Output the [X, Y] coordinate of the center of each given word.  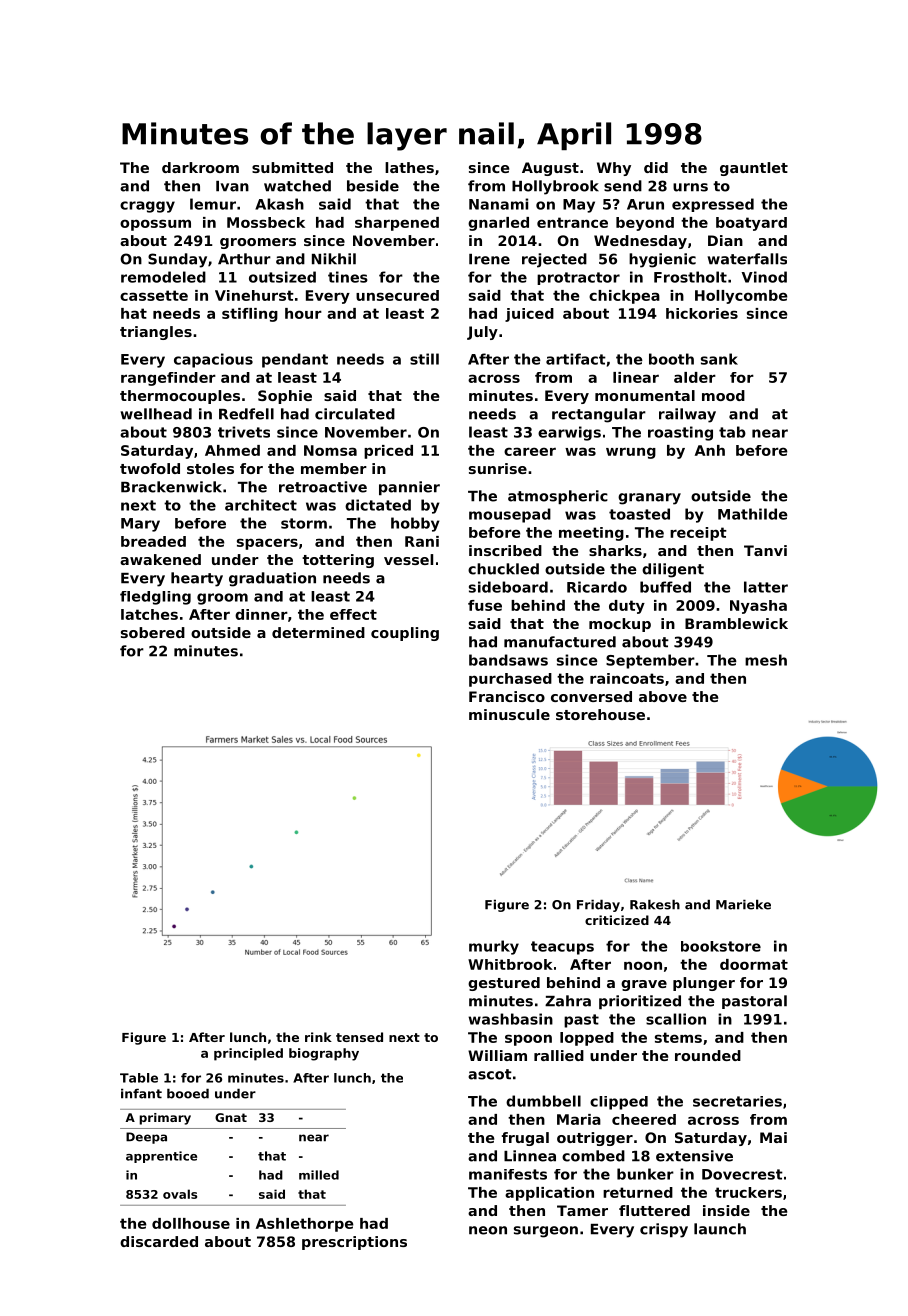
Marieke [743, 904]
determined [318, 632]
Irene [489, 259]
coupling [405, 634]
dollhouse [191, 1223]
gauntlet [754, 169]
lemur [213, 204]
